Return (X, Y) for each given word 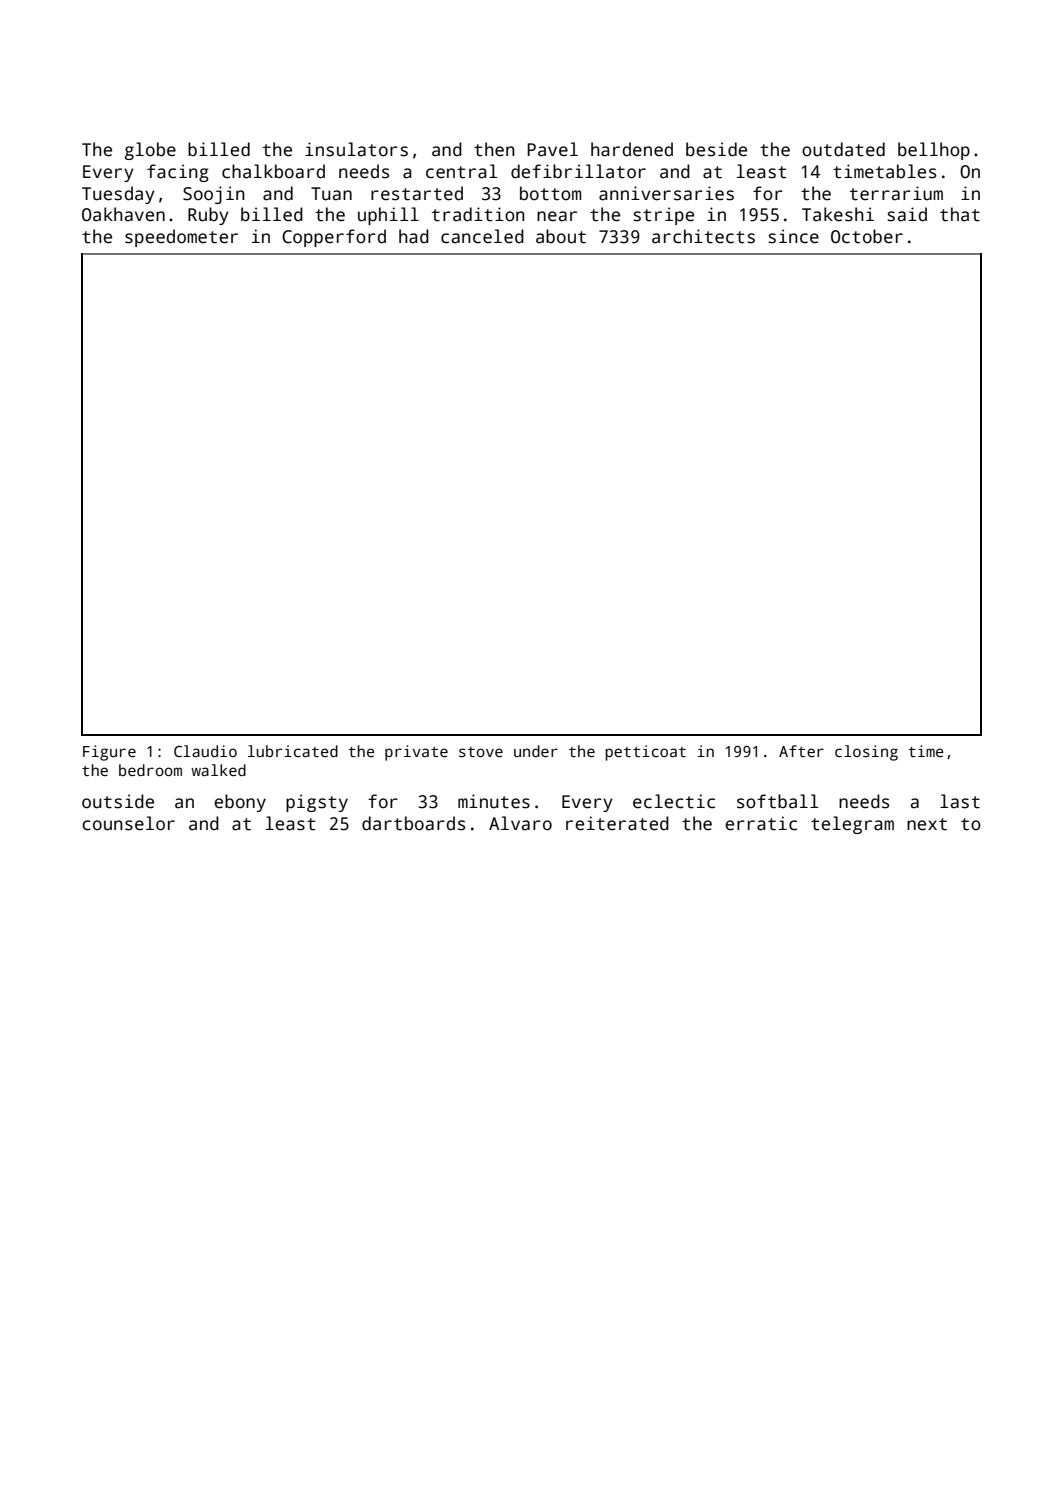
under (536, 751)
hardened (632, 149)
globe (150, 151)
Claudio (205, 751)
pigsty (317, 803)
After (801, 751)
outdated (843, 149)
